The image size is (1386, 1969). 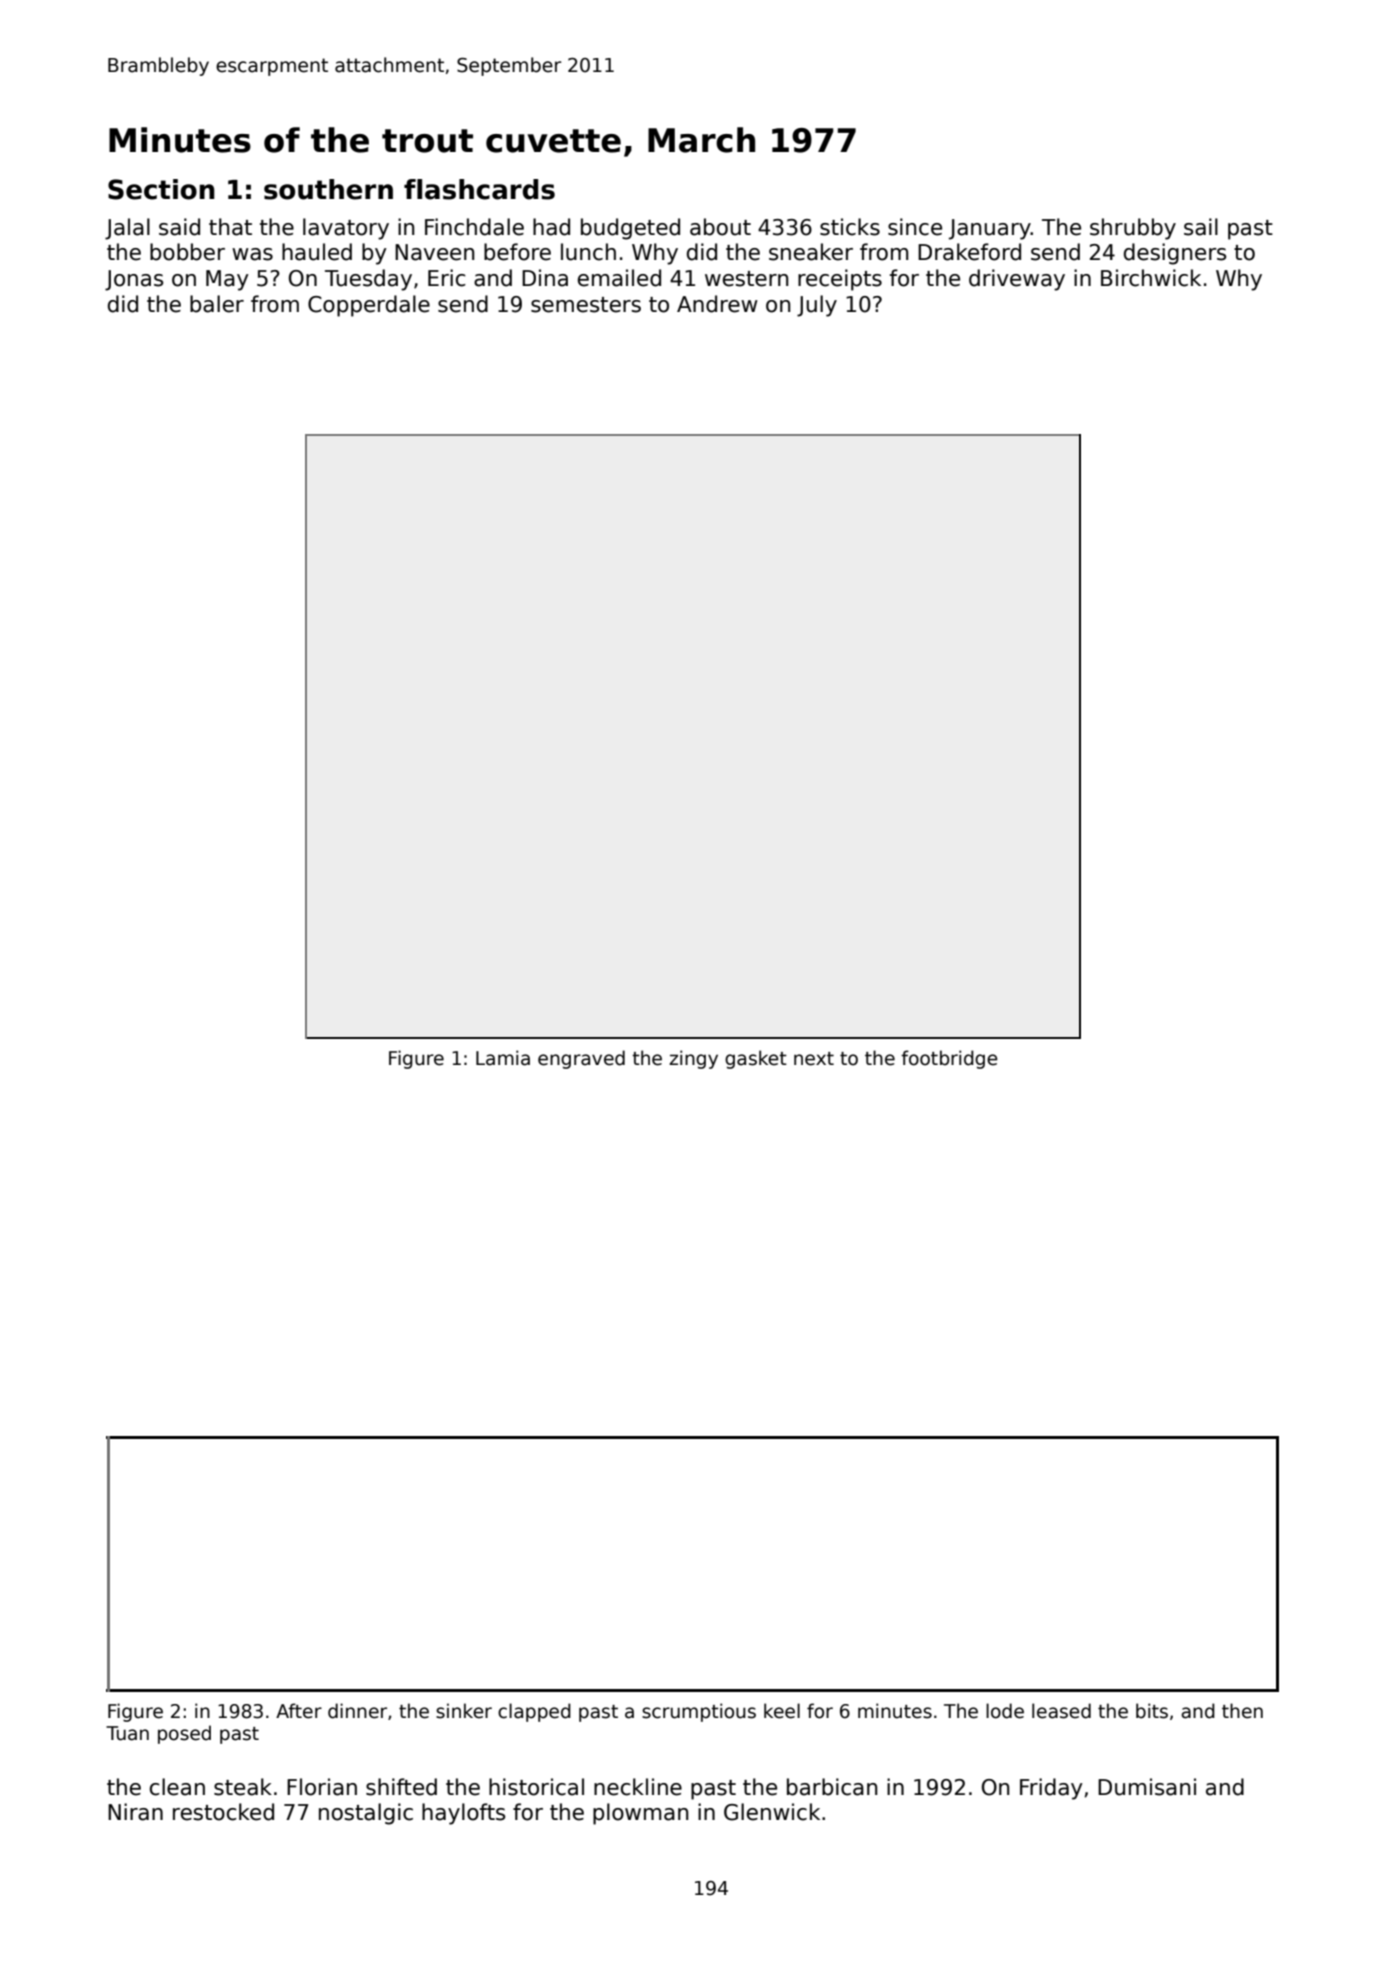 What do you see at coordinates (127, 1733) in the screenshot?
I see `Tuan` at bounding box center [127, 1733].
